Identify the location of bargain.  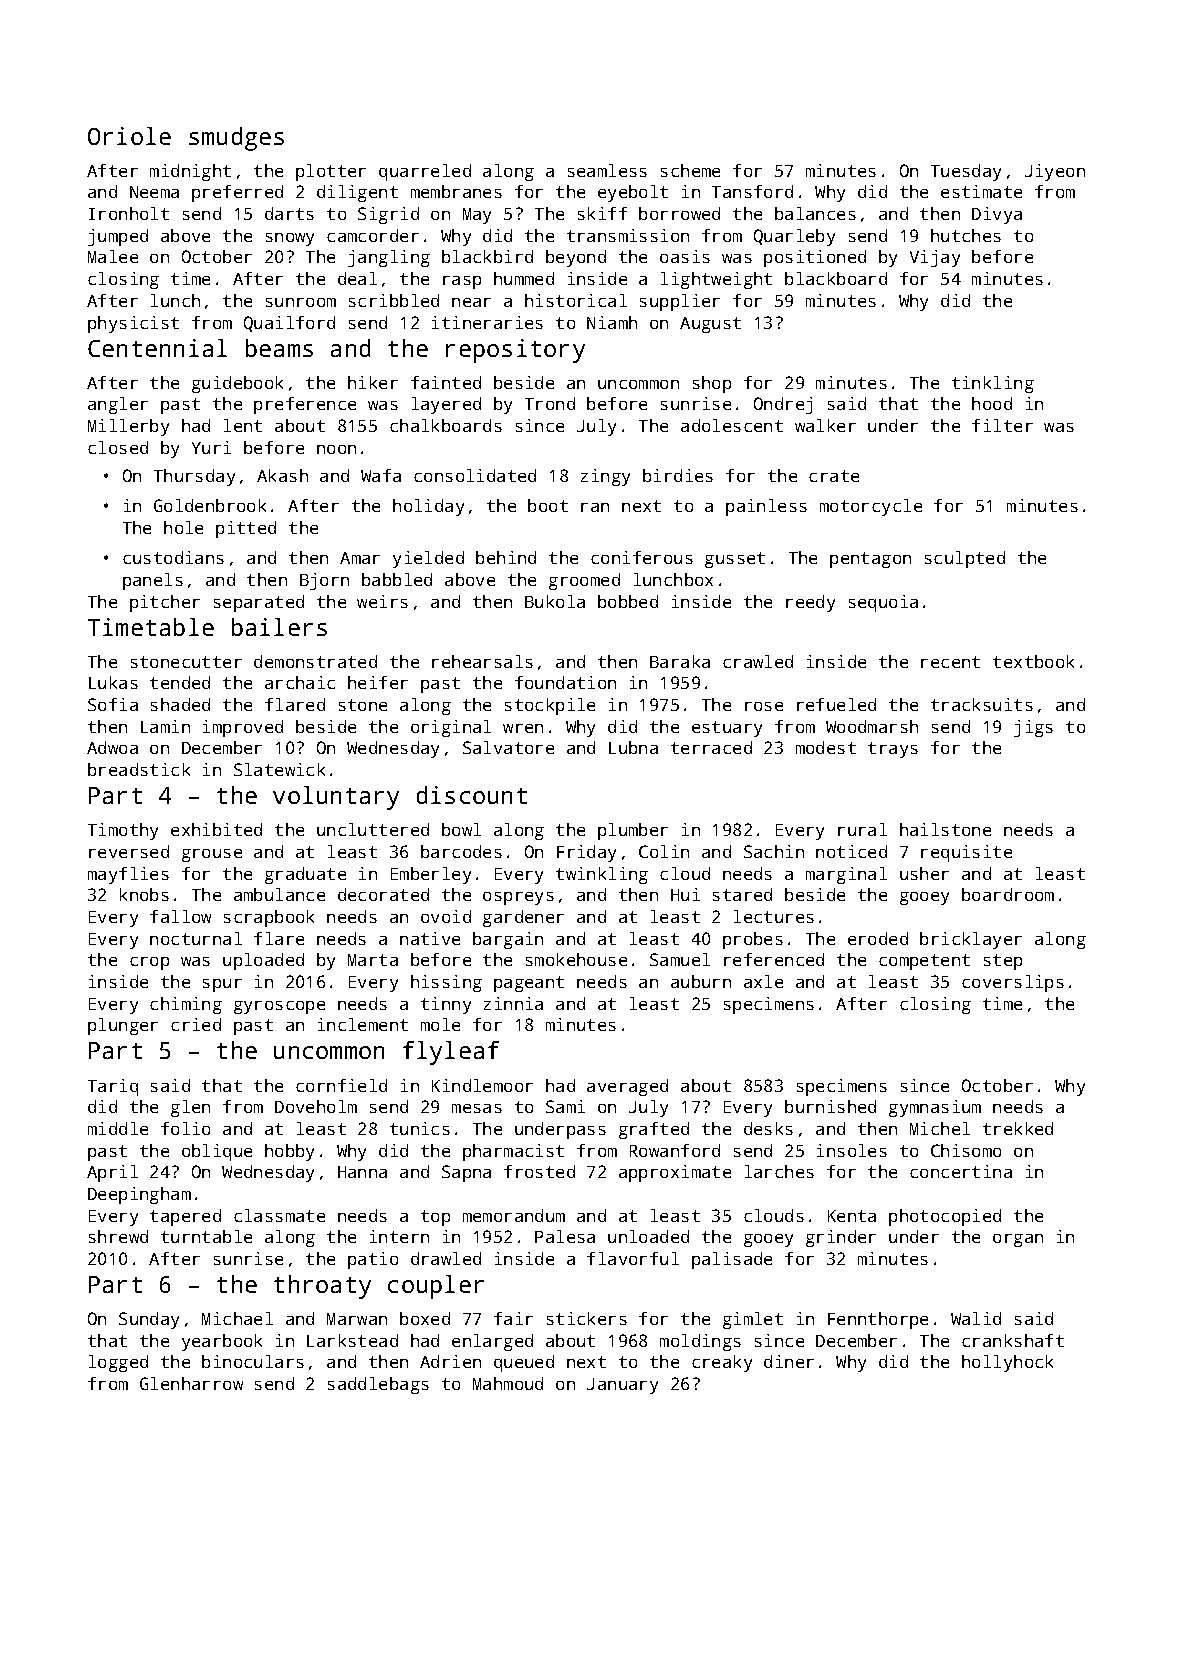
(508, 940).
